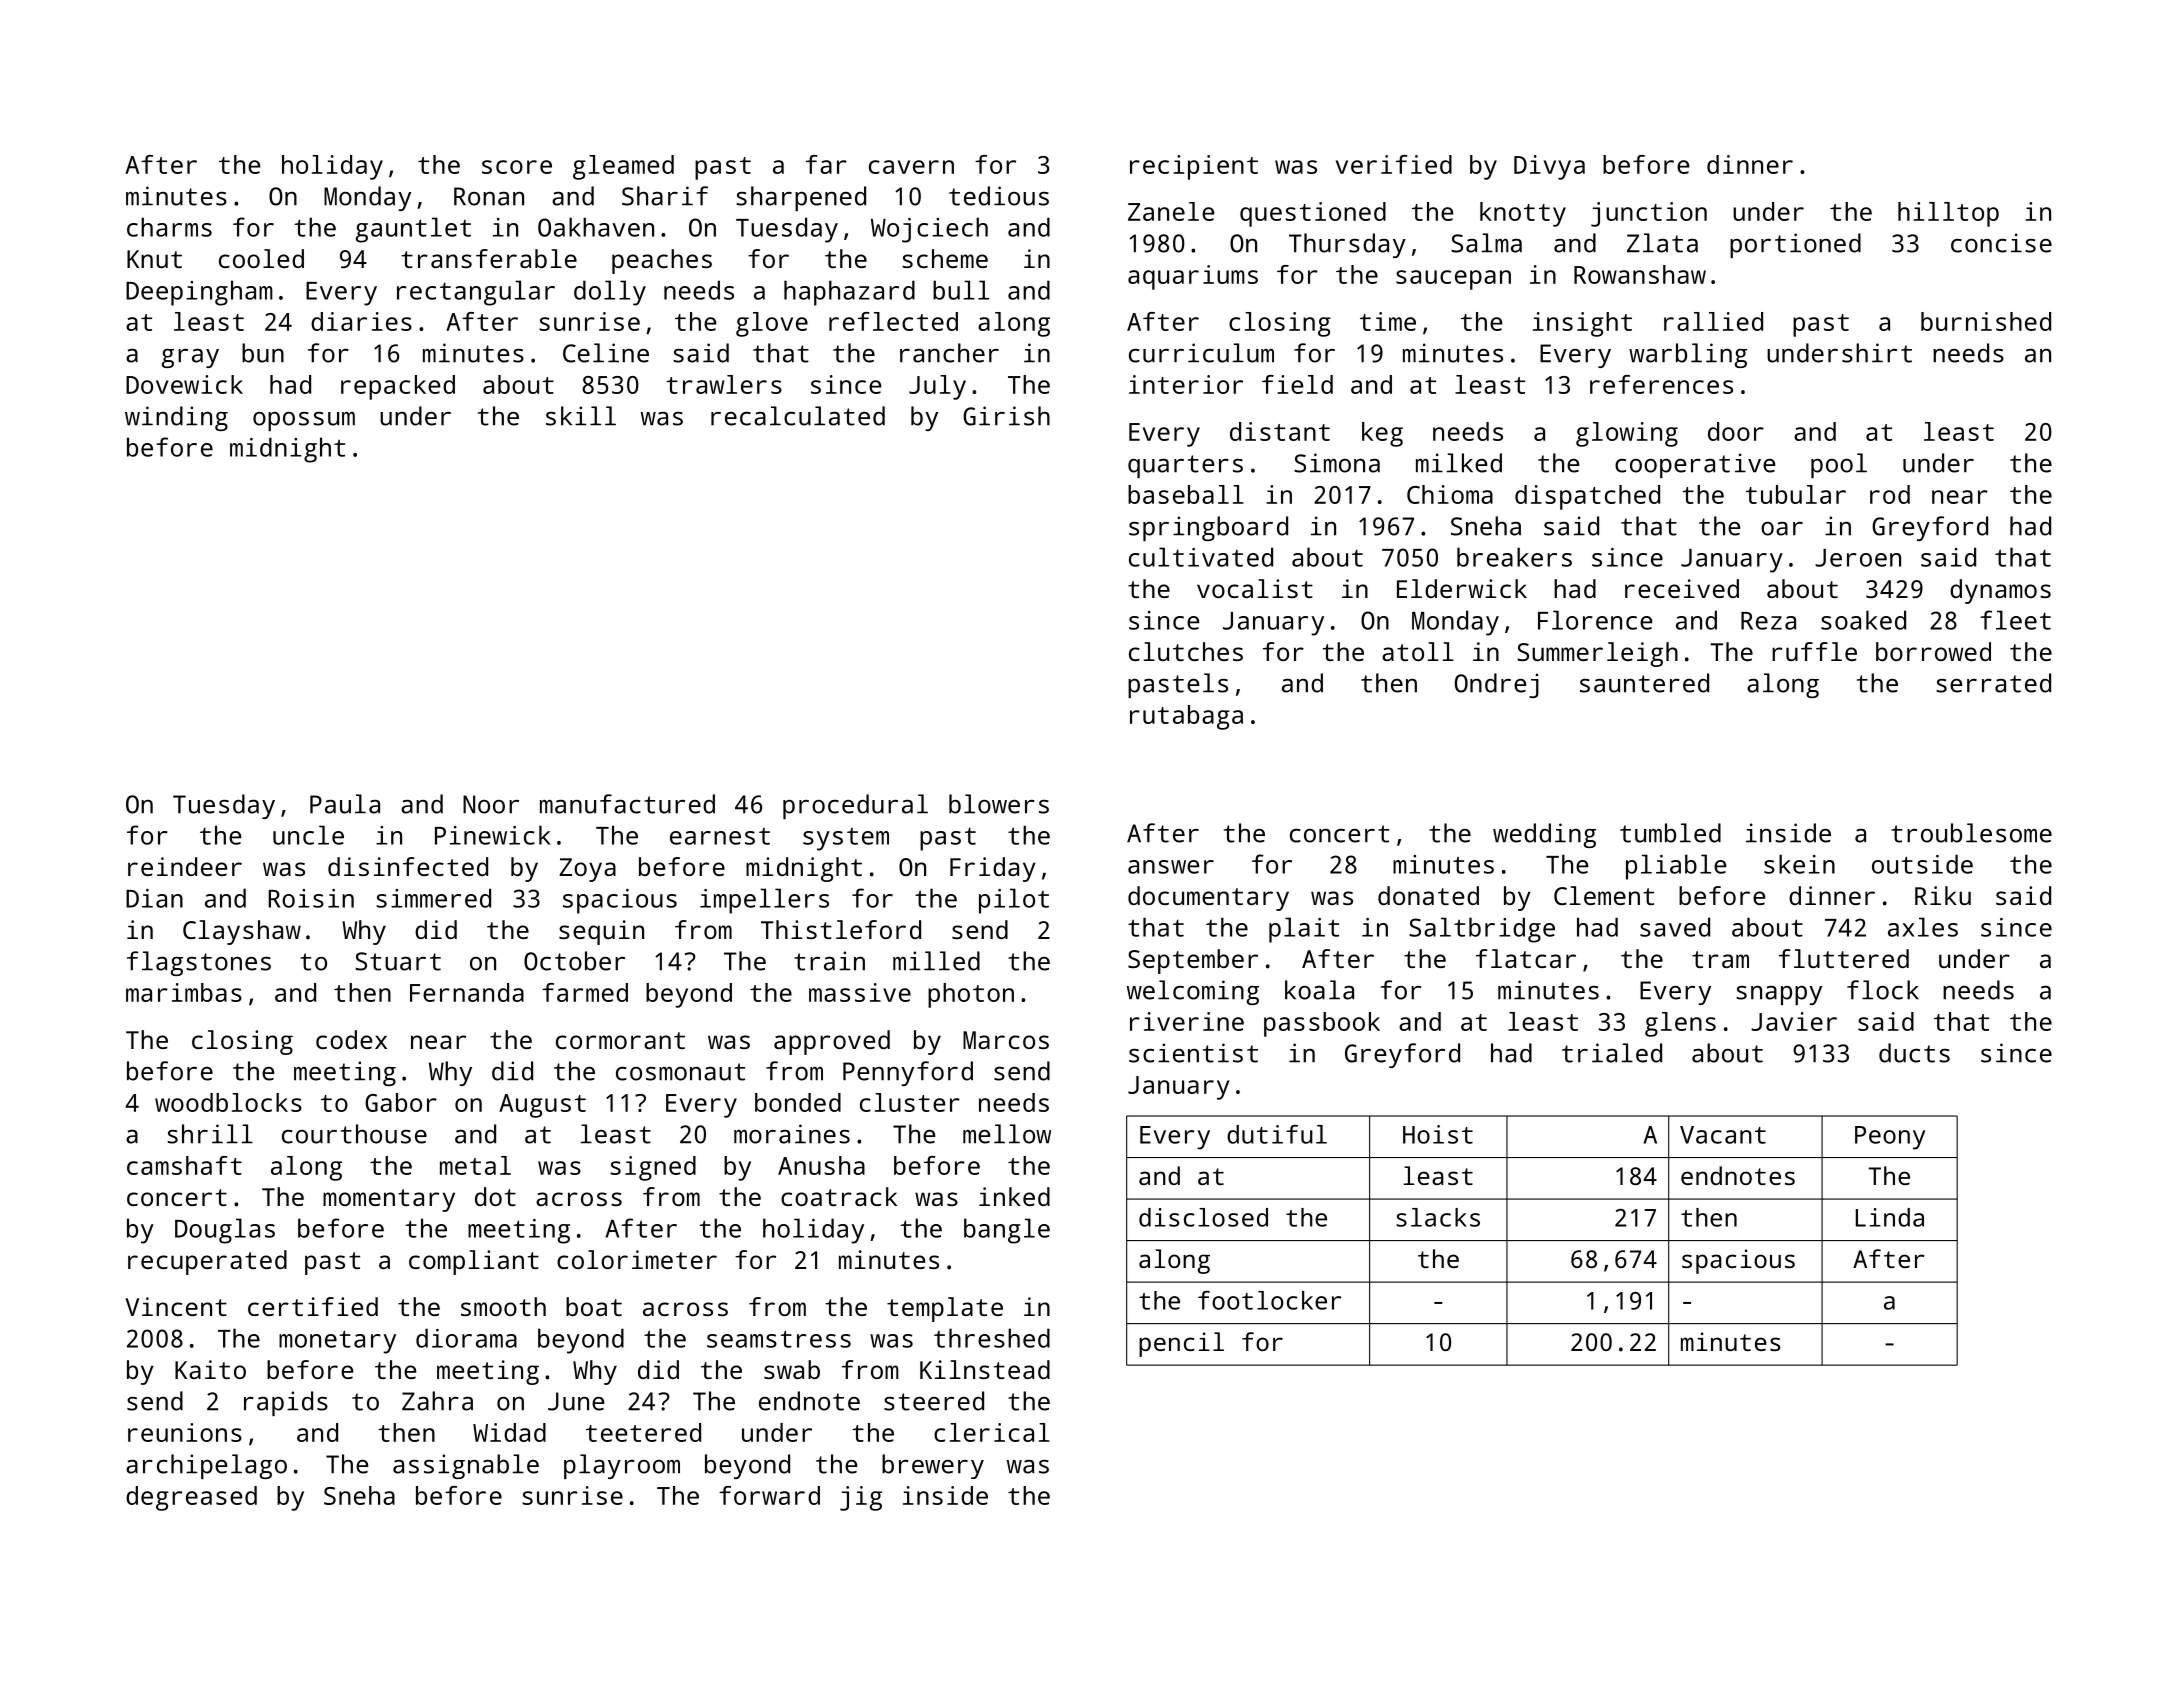 This screenshot has width=2178, height=1683. Describe the element at coordinates (576, 1401) in the screenshot. I see `June` at that location.
